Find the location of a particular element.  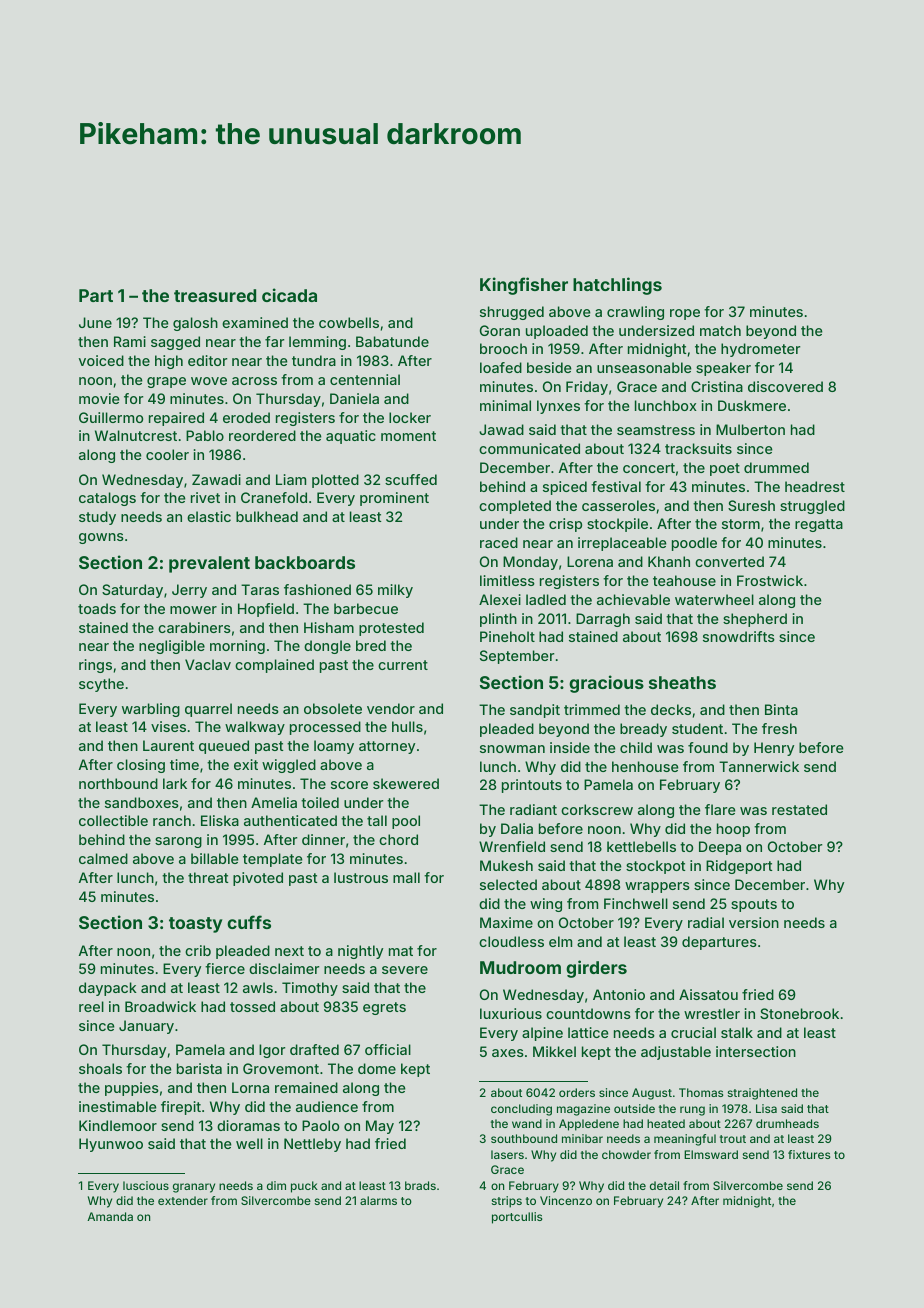

May is located at coordinates (380, 1127).
